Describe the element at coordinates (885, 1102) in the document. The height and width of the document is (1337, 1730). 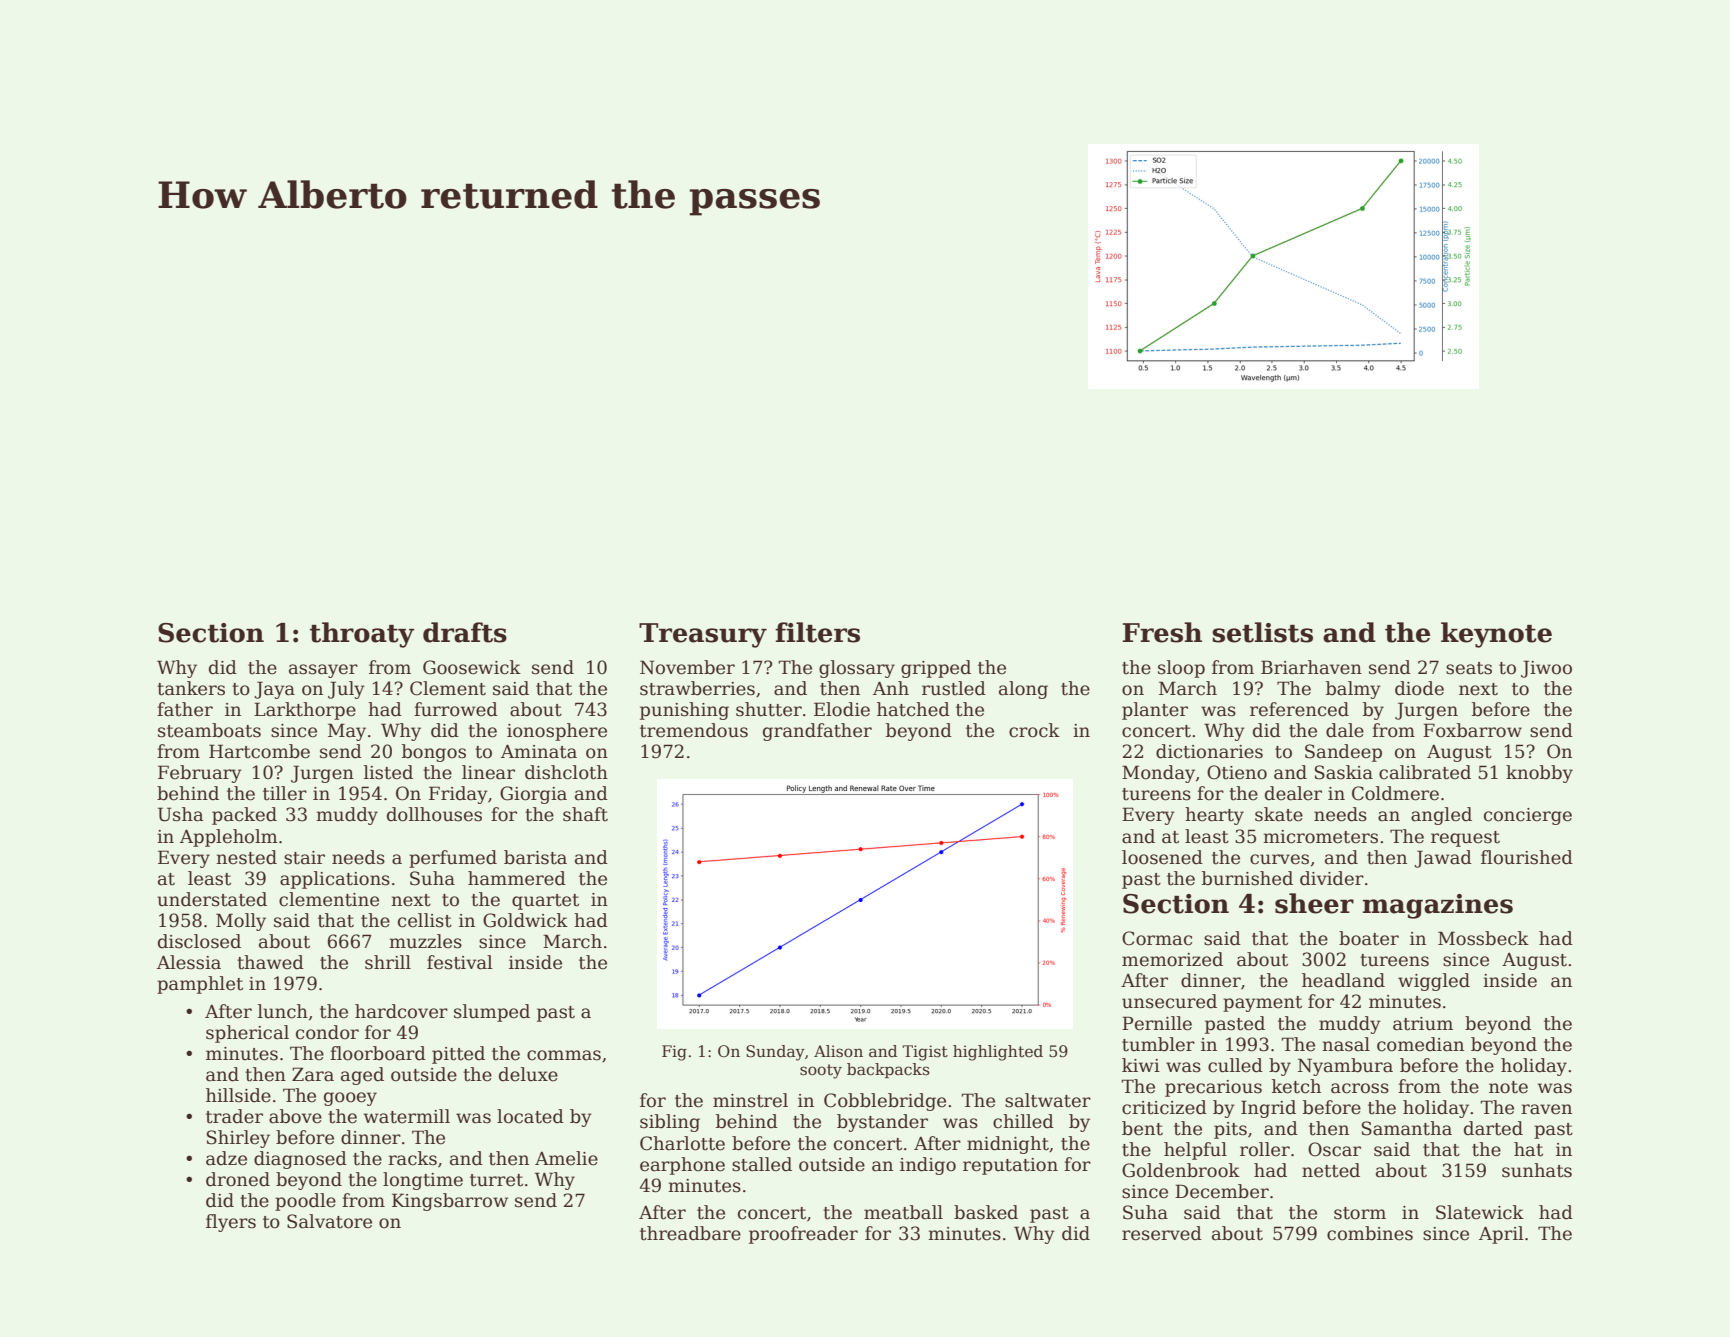
I see `Cobblebridge` at that location.
